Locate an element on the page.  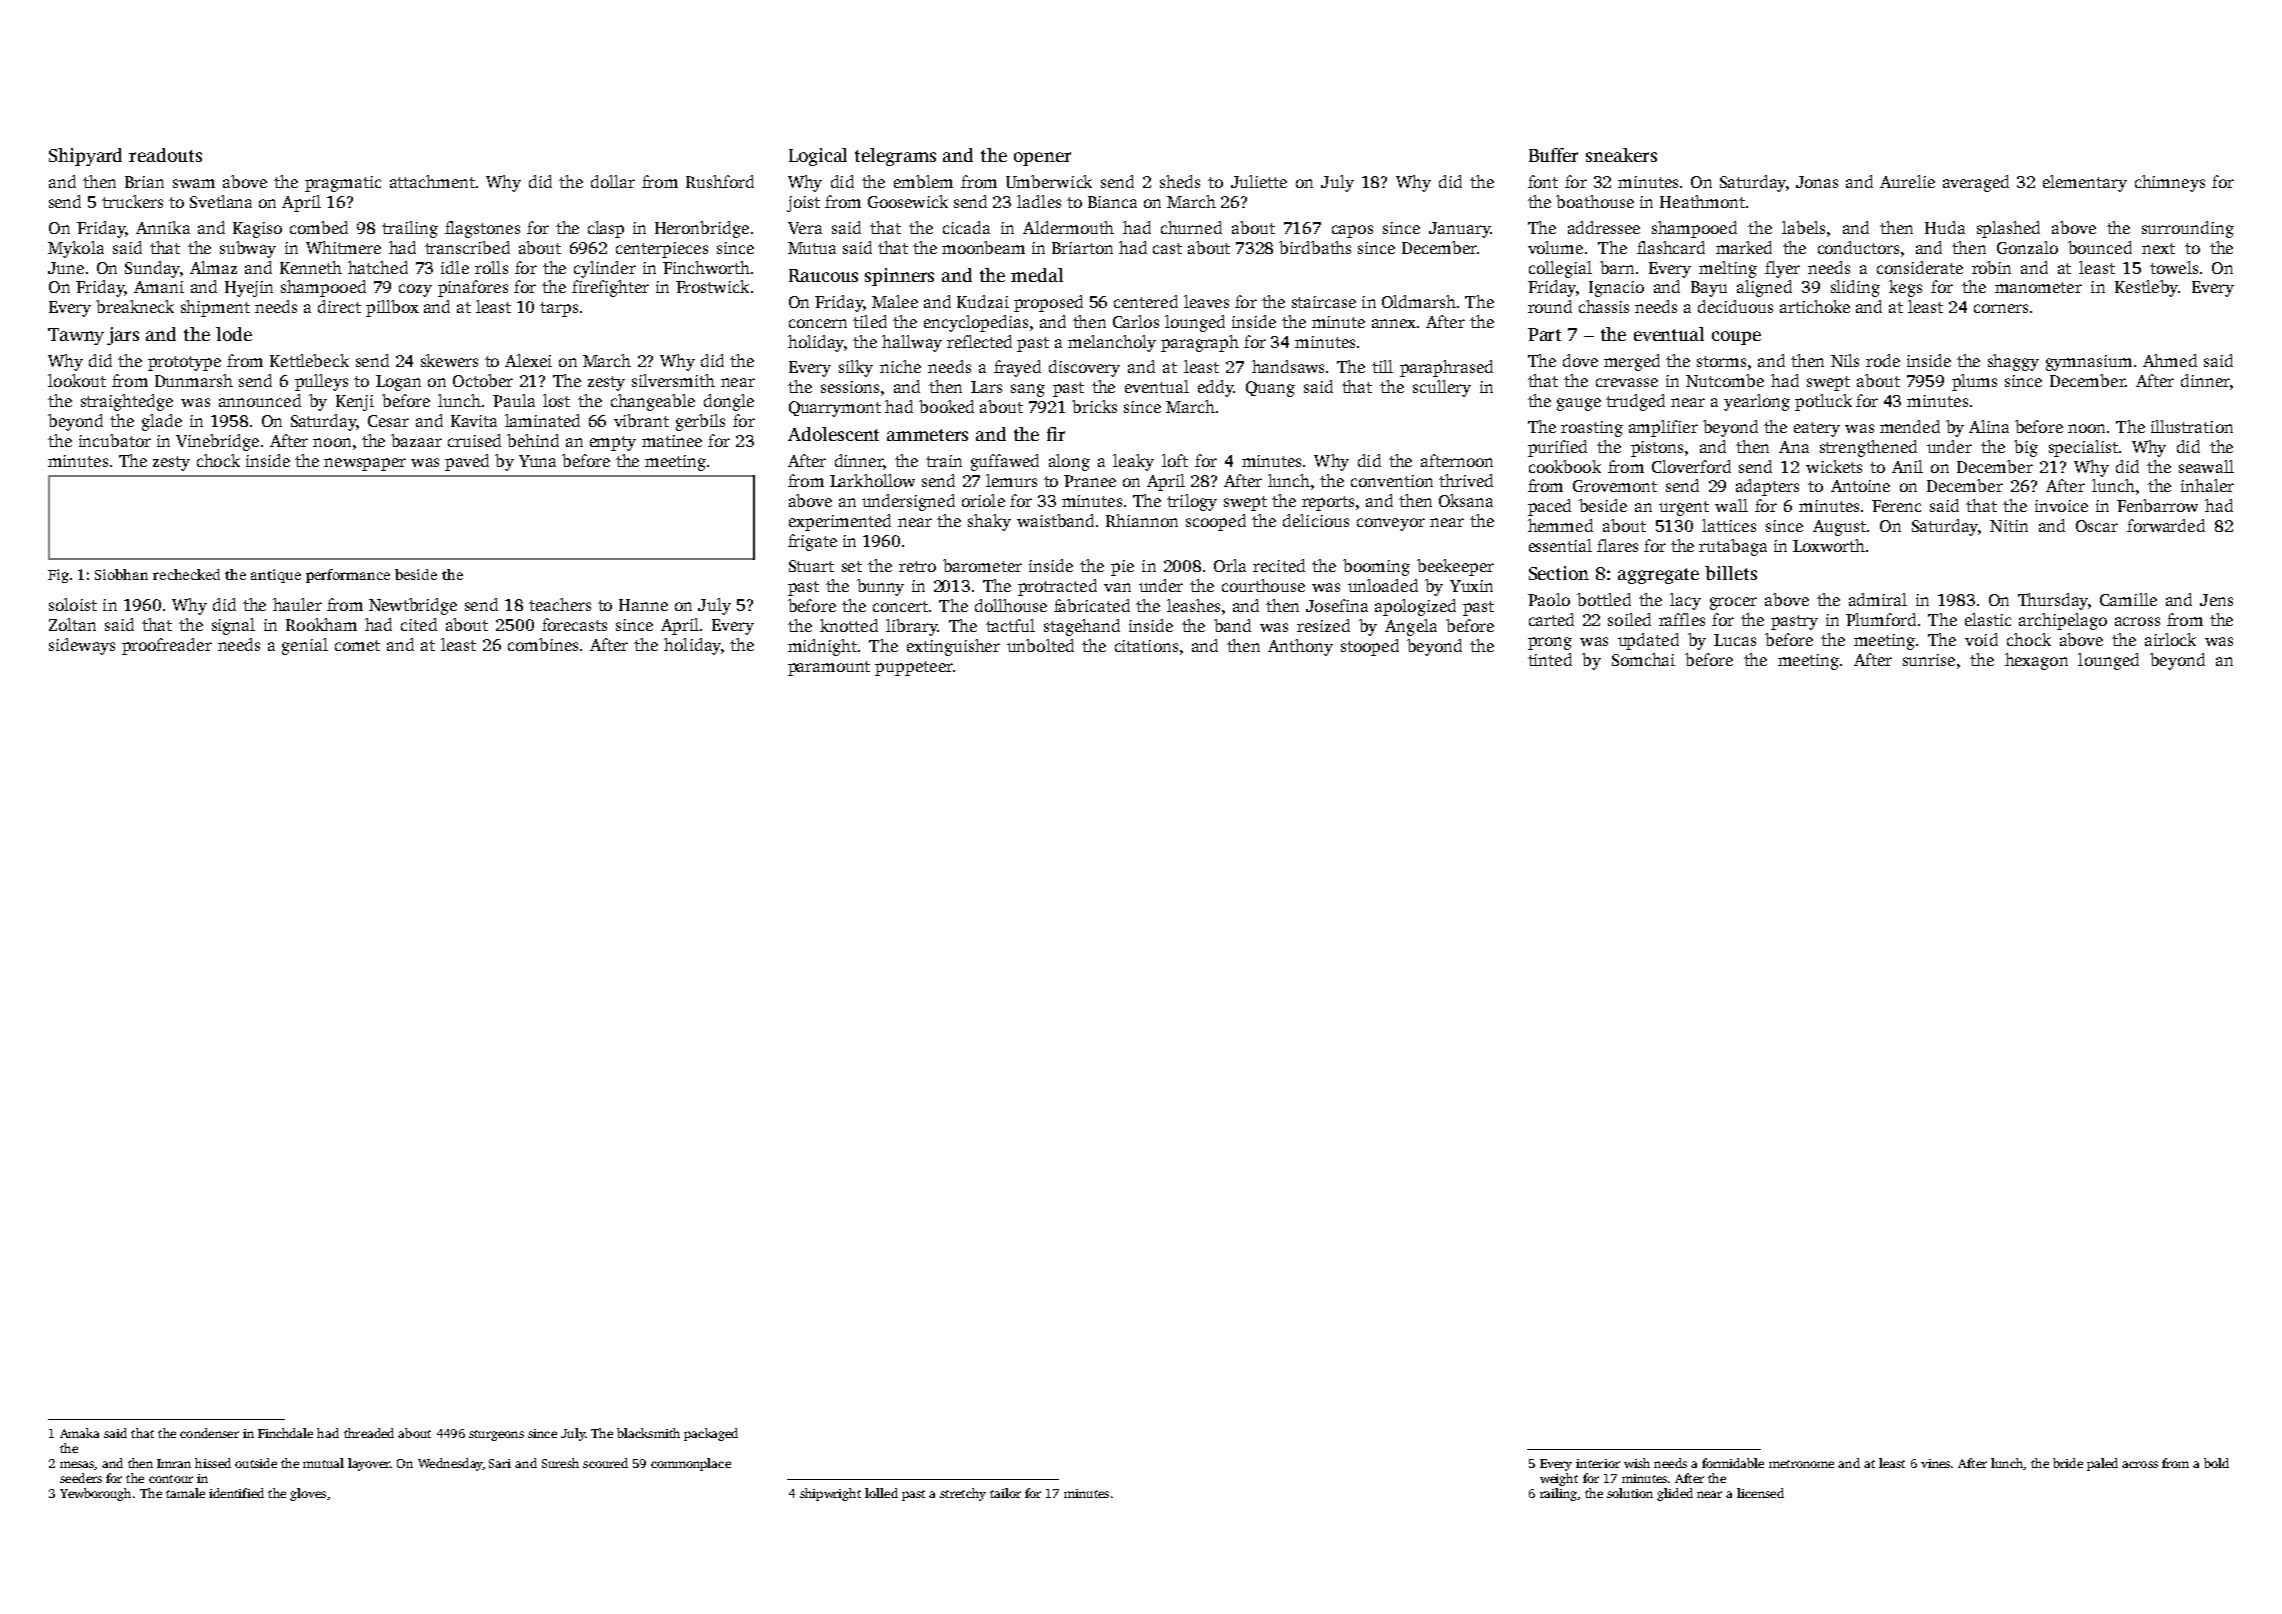
condenser is located at coordinates (209, 1433).
